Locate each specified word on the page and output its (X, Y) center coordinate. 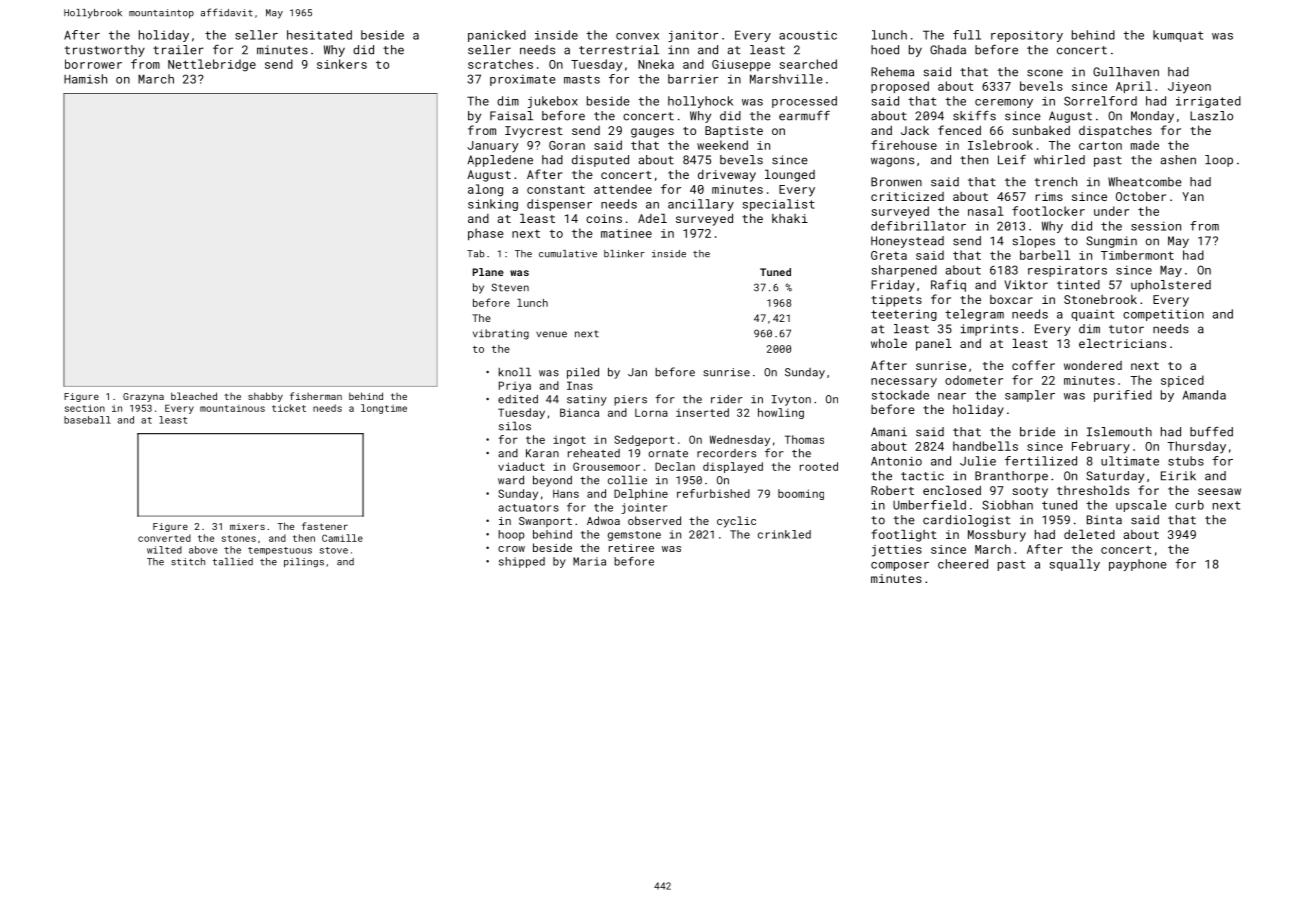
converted (164, 538)
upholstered (1171, 286)
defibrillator (918, 226)
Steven (510, 287)
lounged (790, 175)
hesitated (319, 35)
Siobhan (1007, 505)
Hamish (85, 79)
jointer (644, 508)
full (967, 35)
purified (1123, 396)
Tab (475, 254)
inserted (702, 412)
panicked (497, 36)
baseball (87, 420)
